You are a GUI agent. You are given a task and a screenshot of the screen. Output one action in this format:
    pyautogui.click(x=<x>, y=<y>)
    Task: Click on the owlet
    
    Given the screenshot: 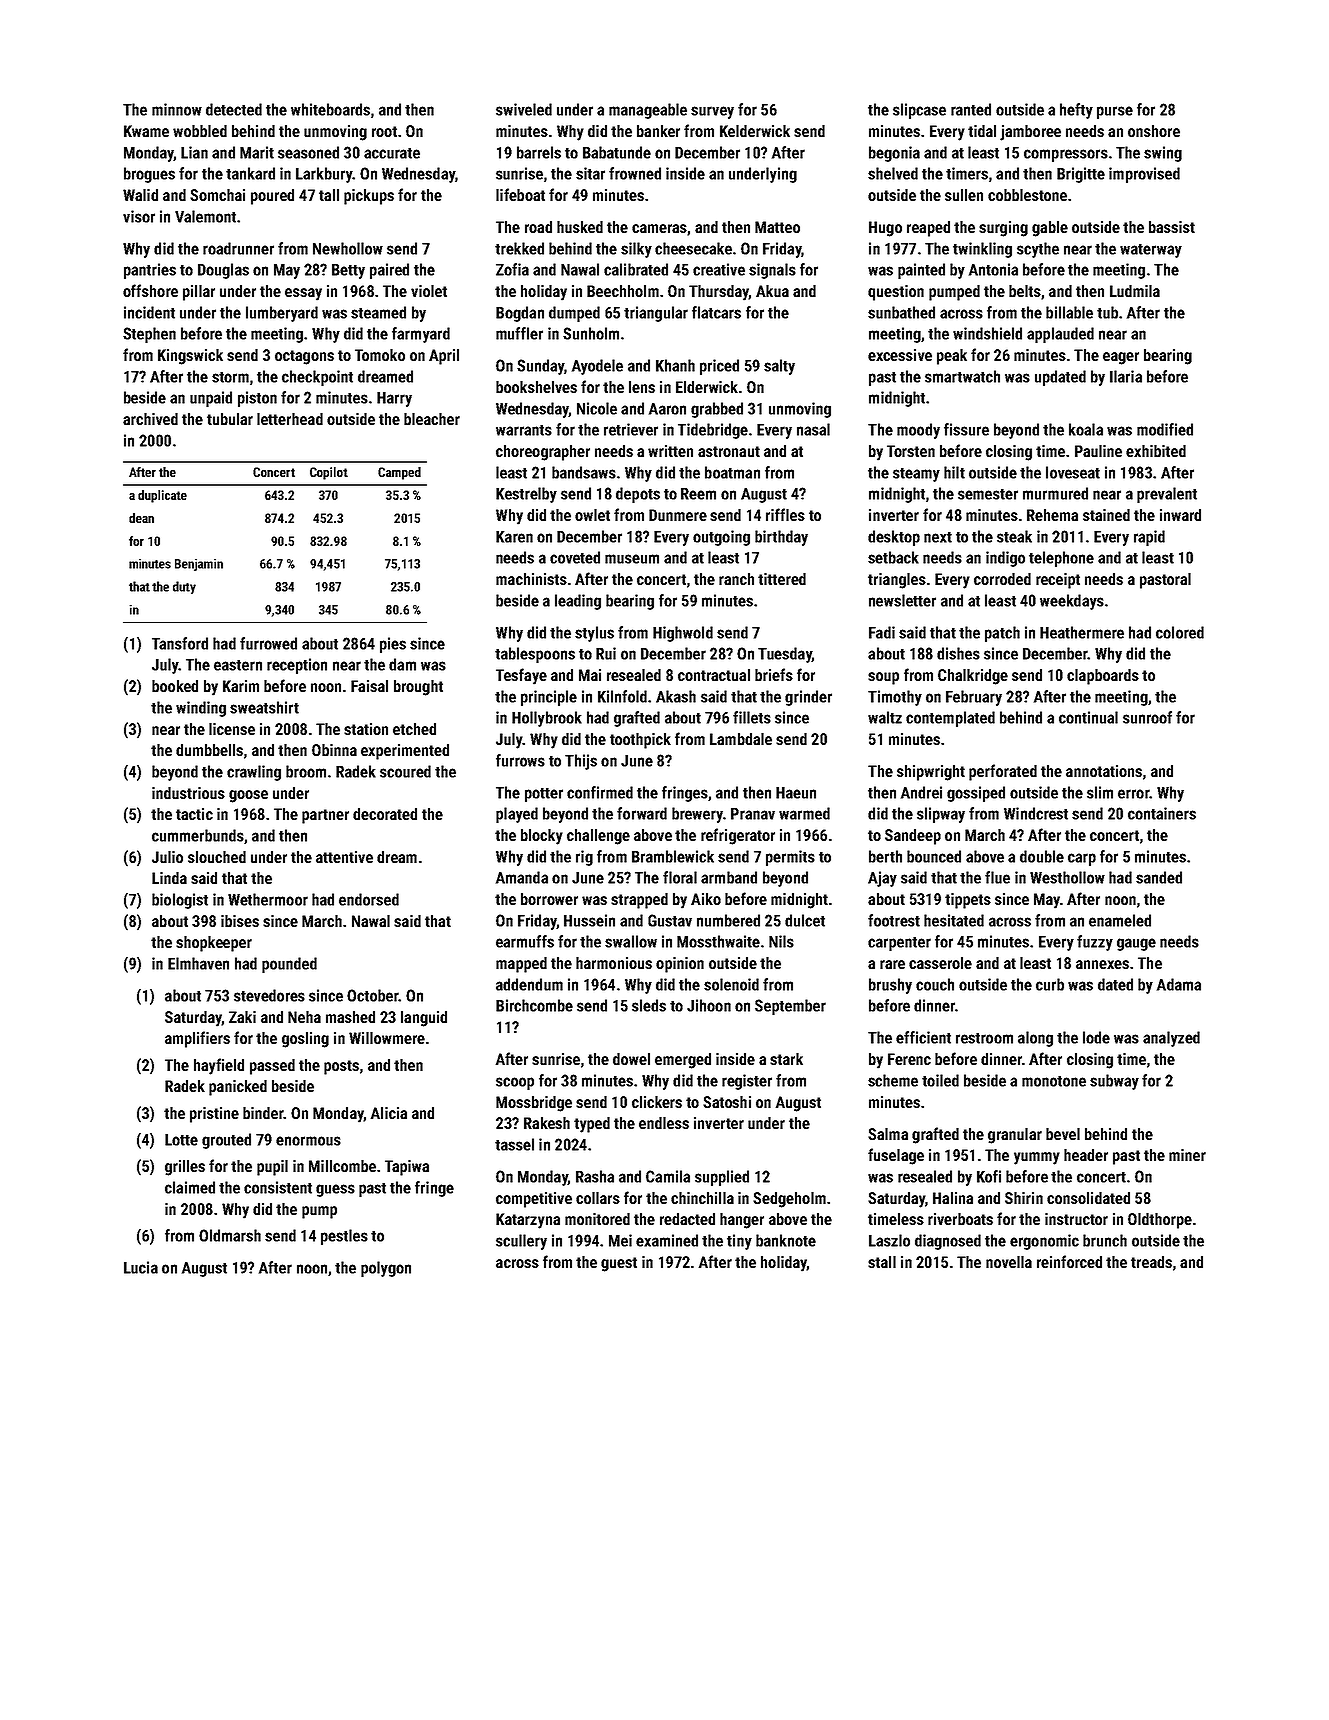 What is the action you would take?
    pyautogui.click(x=592, y=515)
